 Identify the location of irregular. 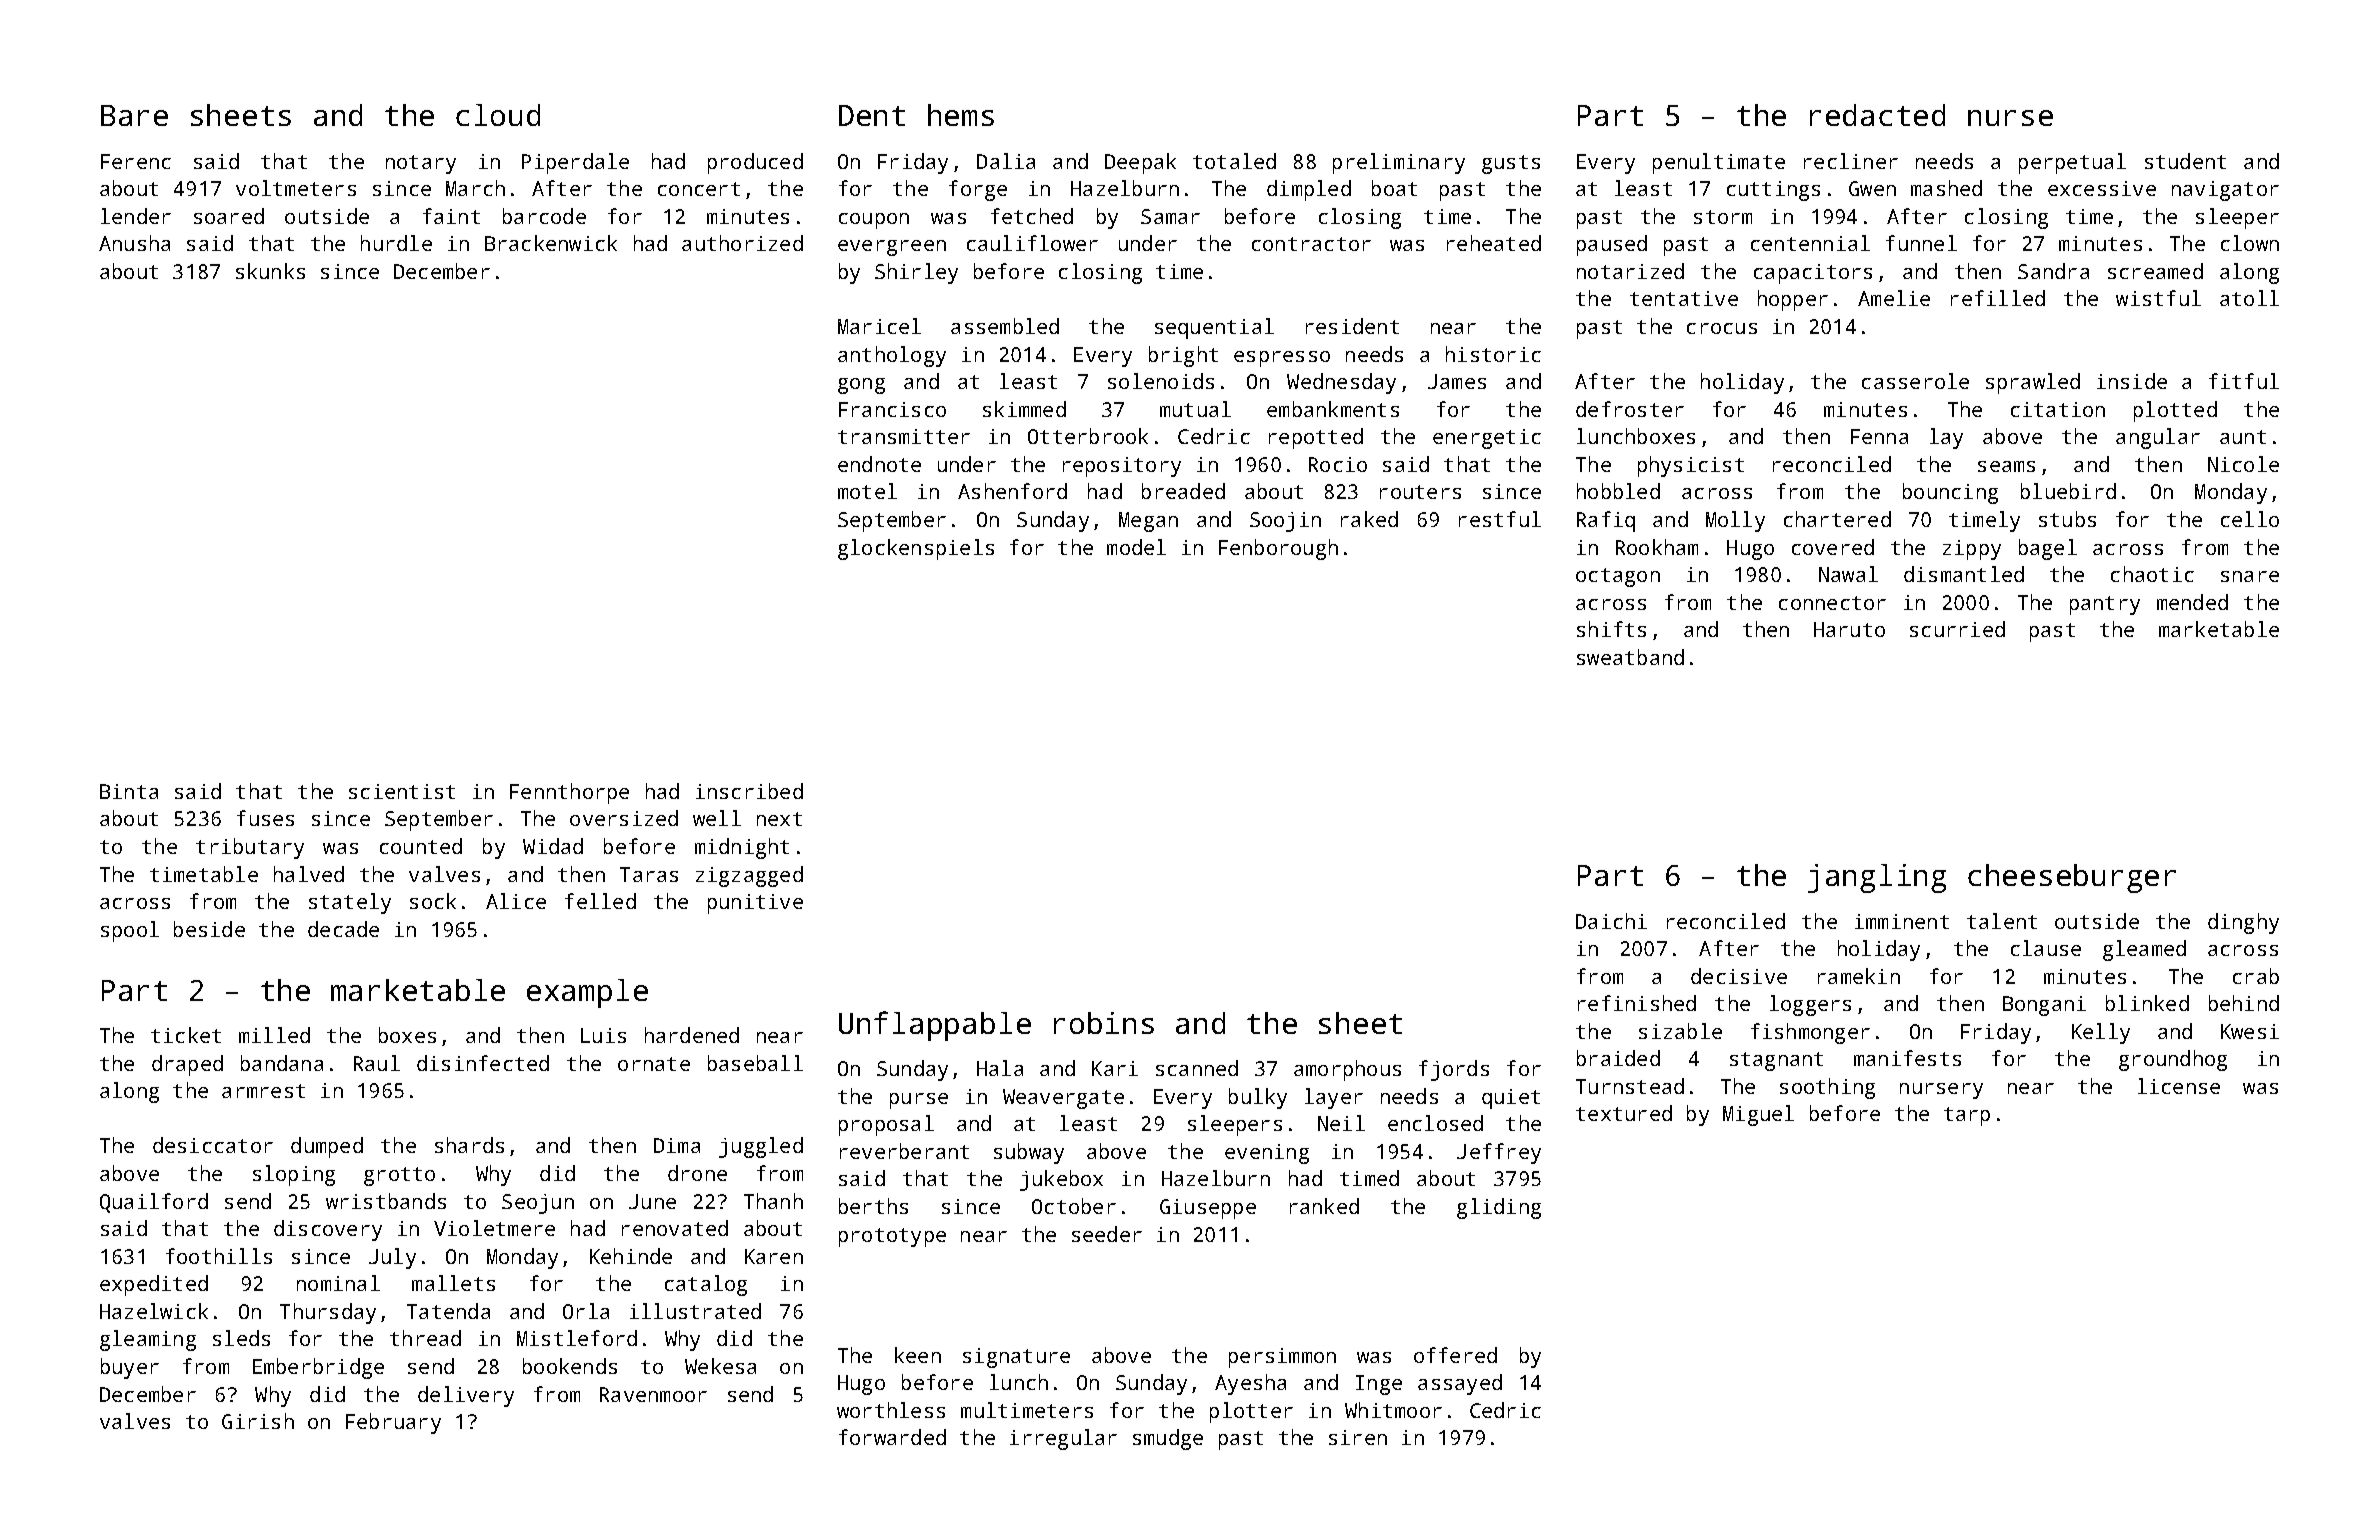
(1063, 1439).
